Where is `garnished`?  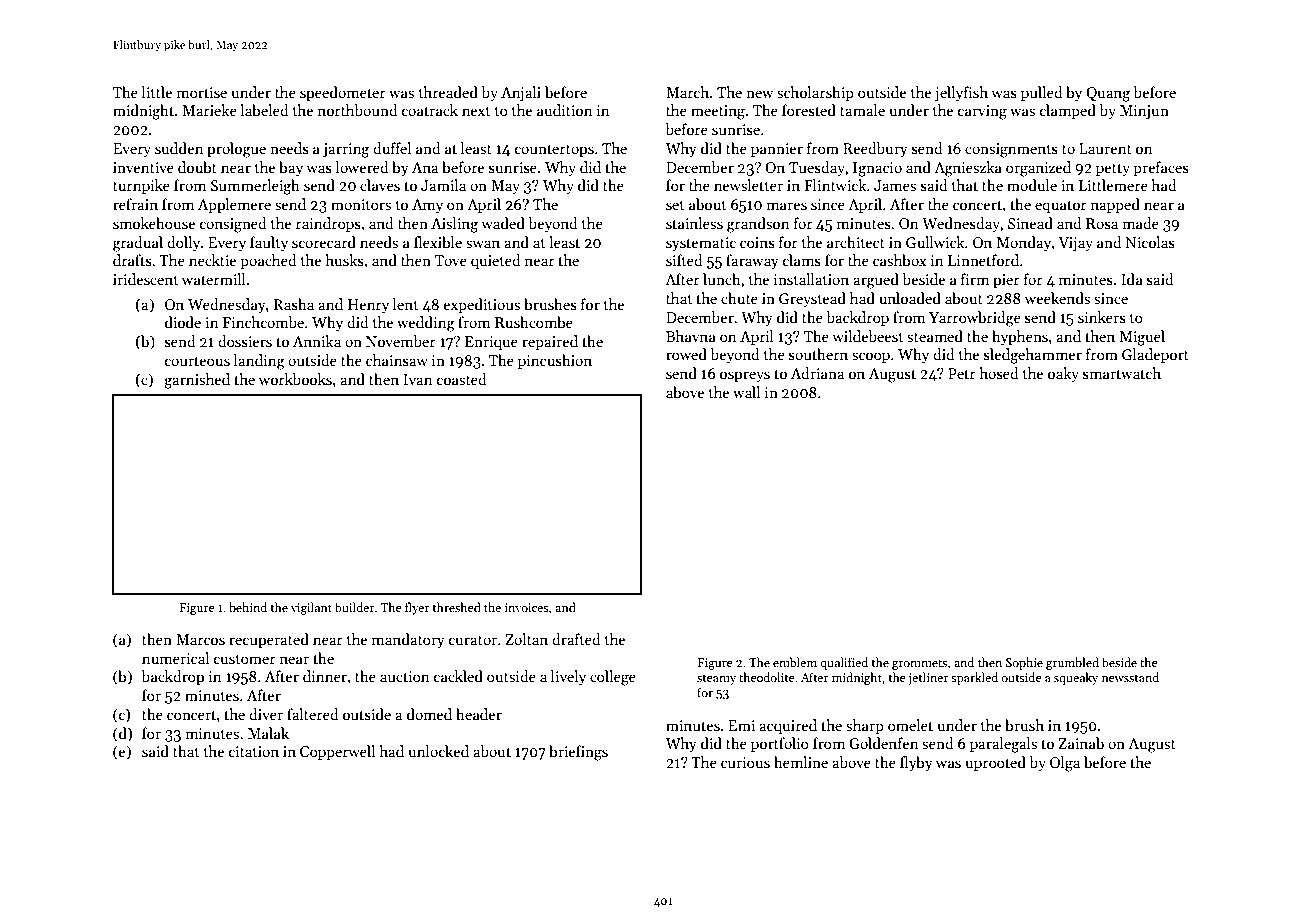 garnished is located at coordinates (197, 381).
